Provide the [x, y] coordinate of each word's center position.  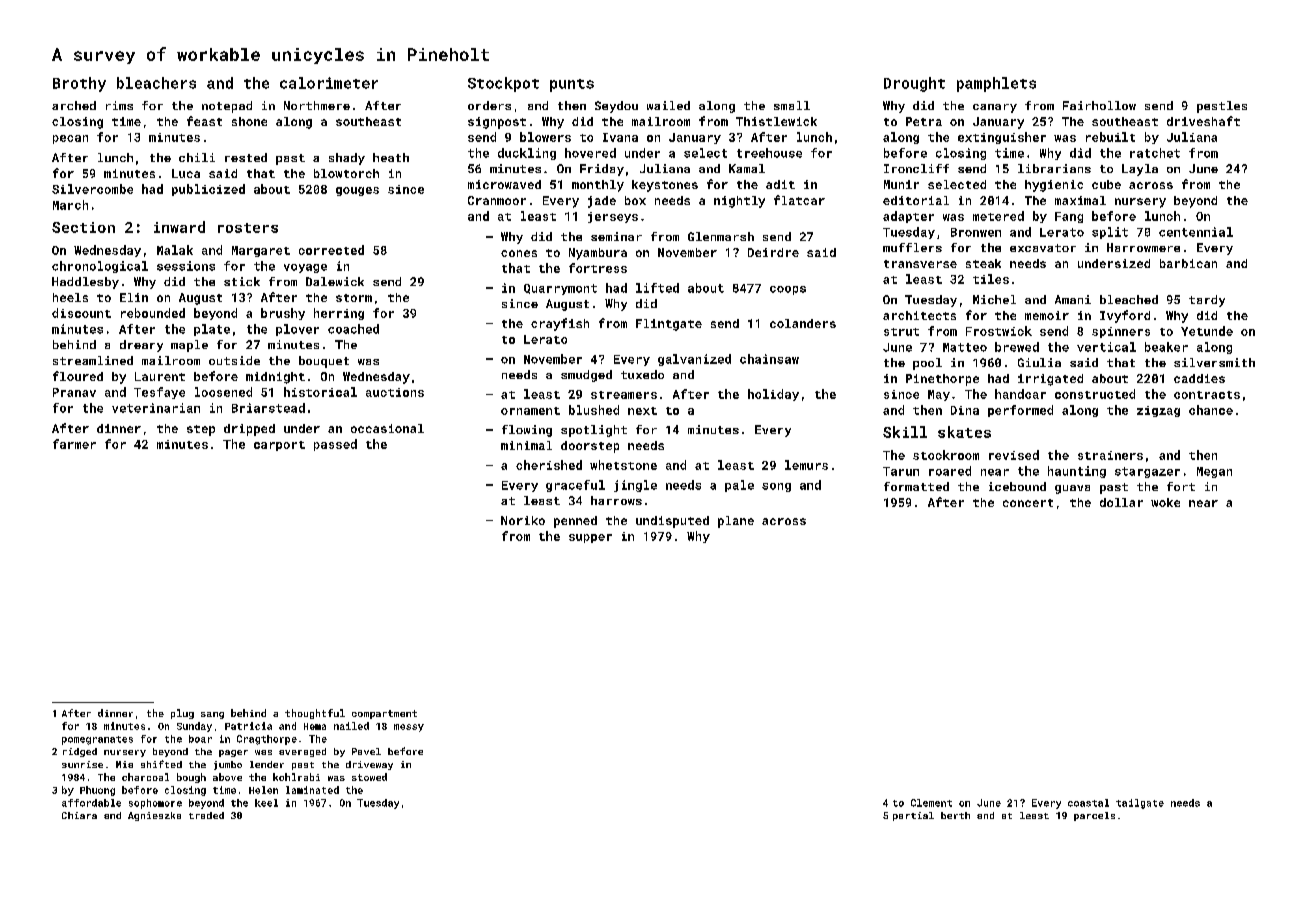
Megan [1214, 472]
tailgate [1140, 804]
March [70, 205]
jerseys [613, 217]
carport [279, 446]
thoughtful [315, 714]
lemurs [806, 465]
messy [409, 728]
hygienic [1054, 186]
